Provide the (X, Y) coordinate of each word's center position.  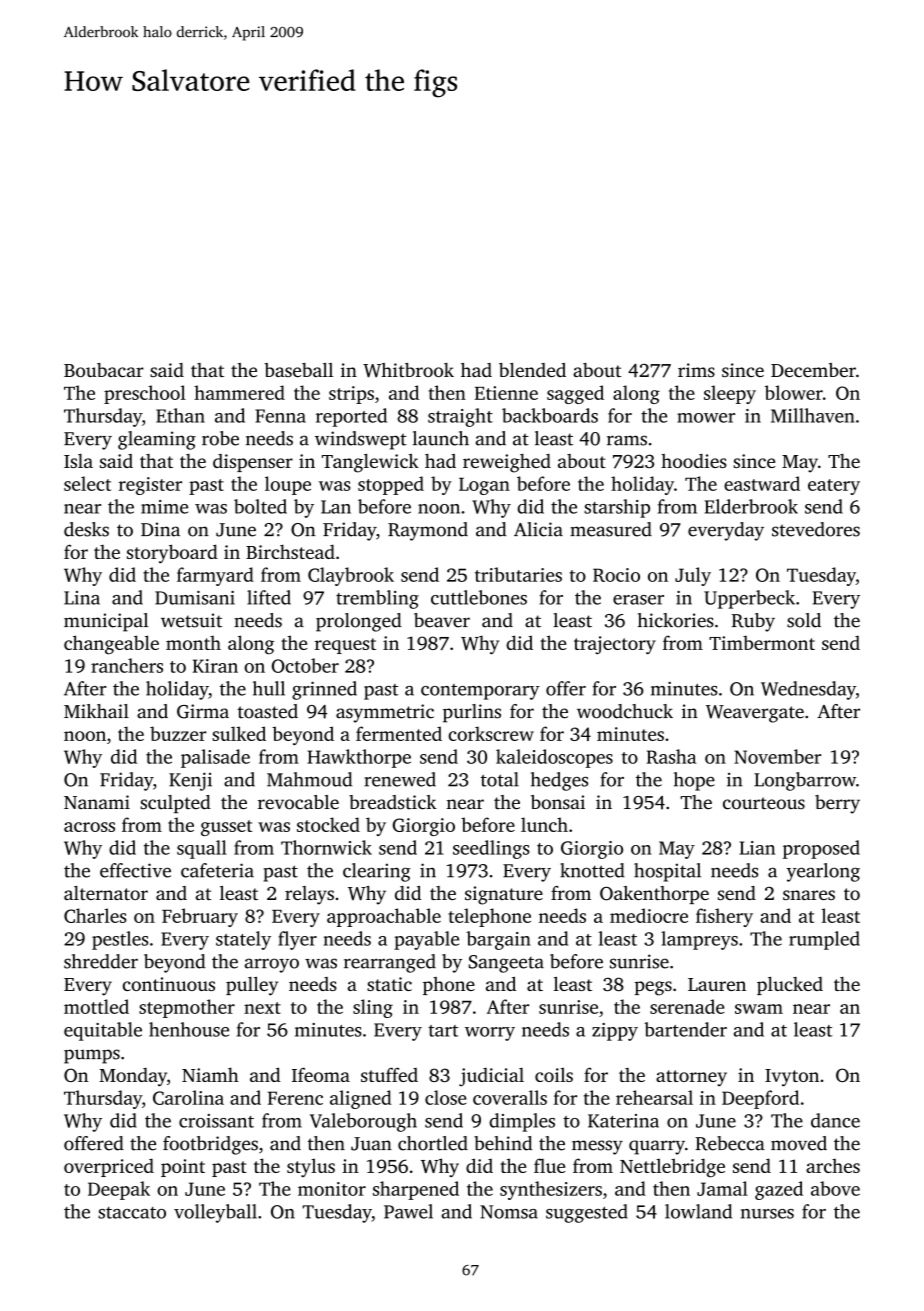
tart (443, 1031)
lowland (698, 1211)
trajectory (615, 645)
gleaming (157, 440)
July (693, 576)
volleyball (215, 1213)
